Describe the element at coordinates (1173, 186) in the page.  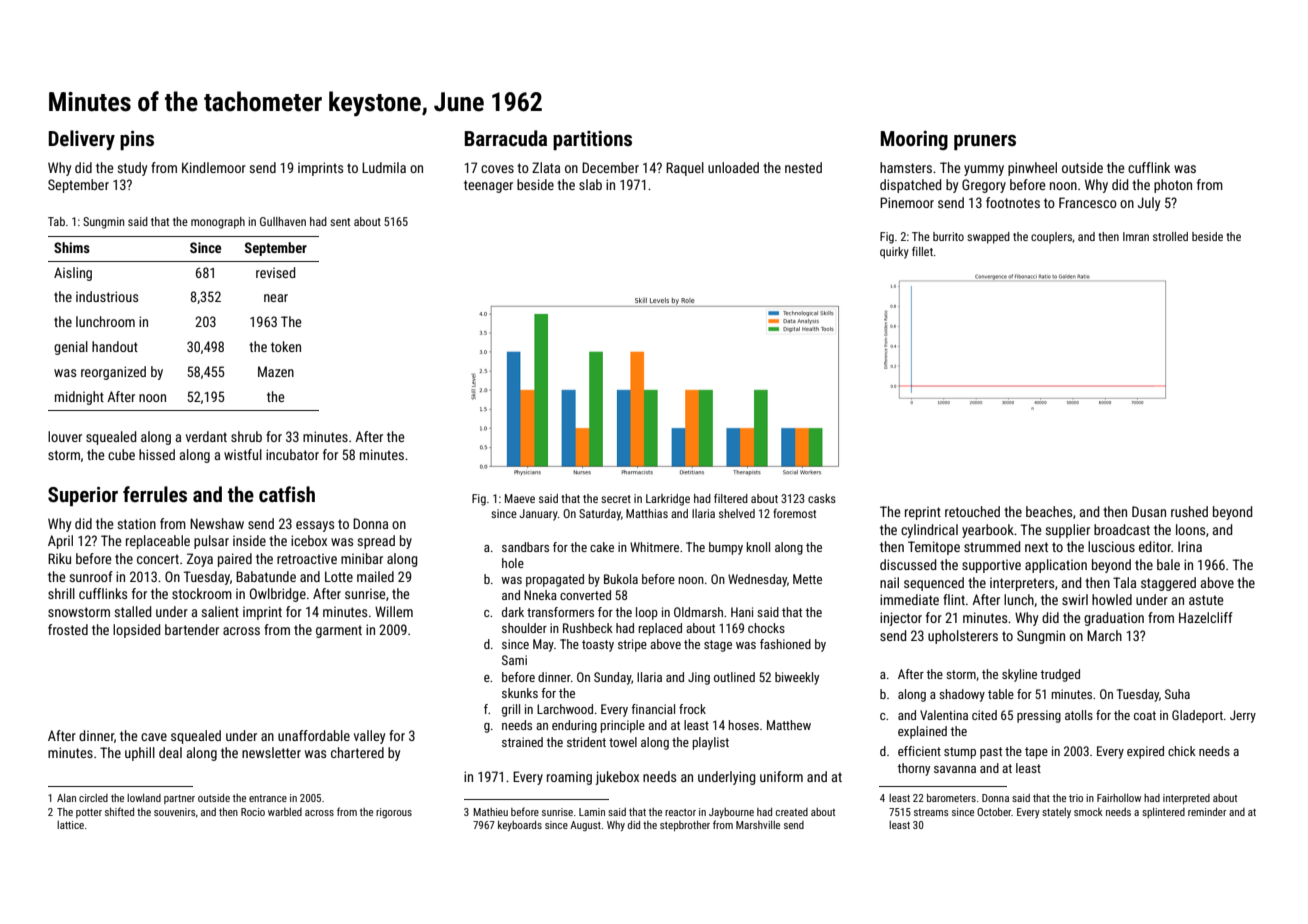
I see `photon` at that location.
